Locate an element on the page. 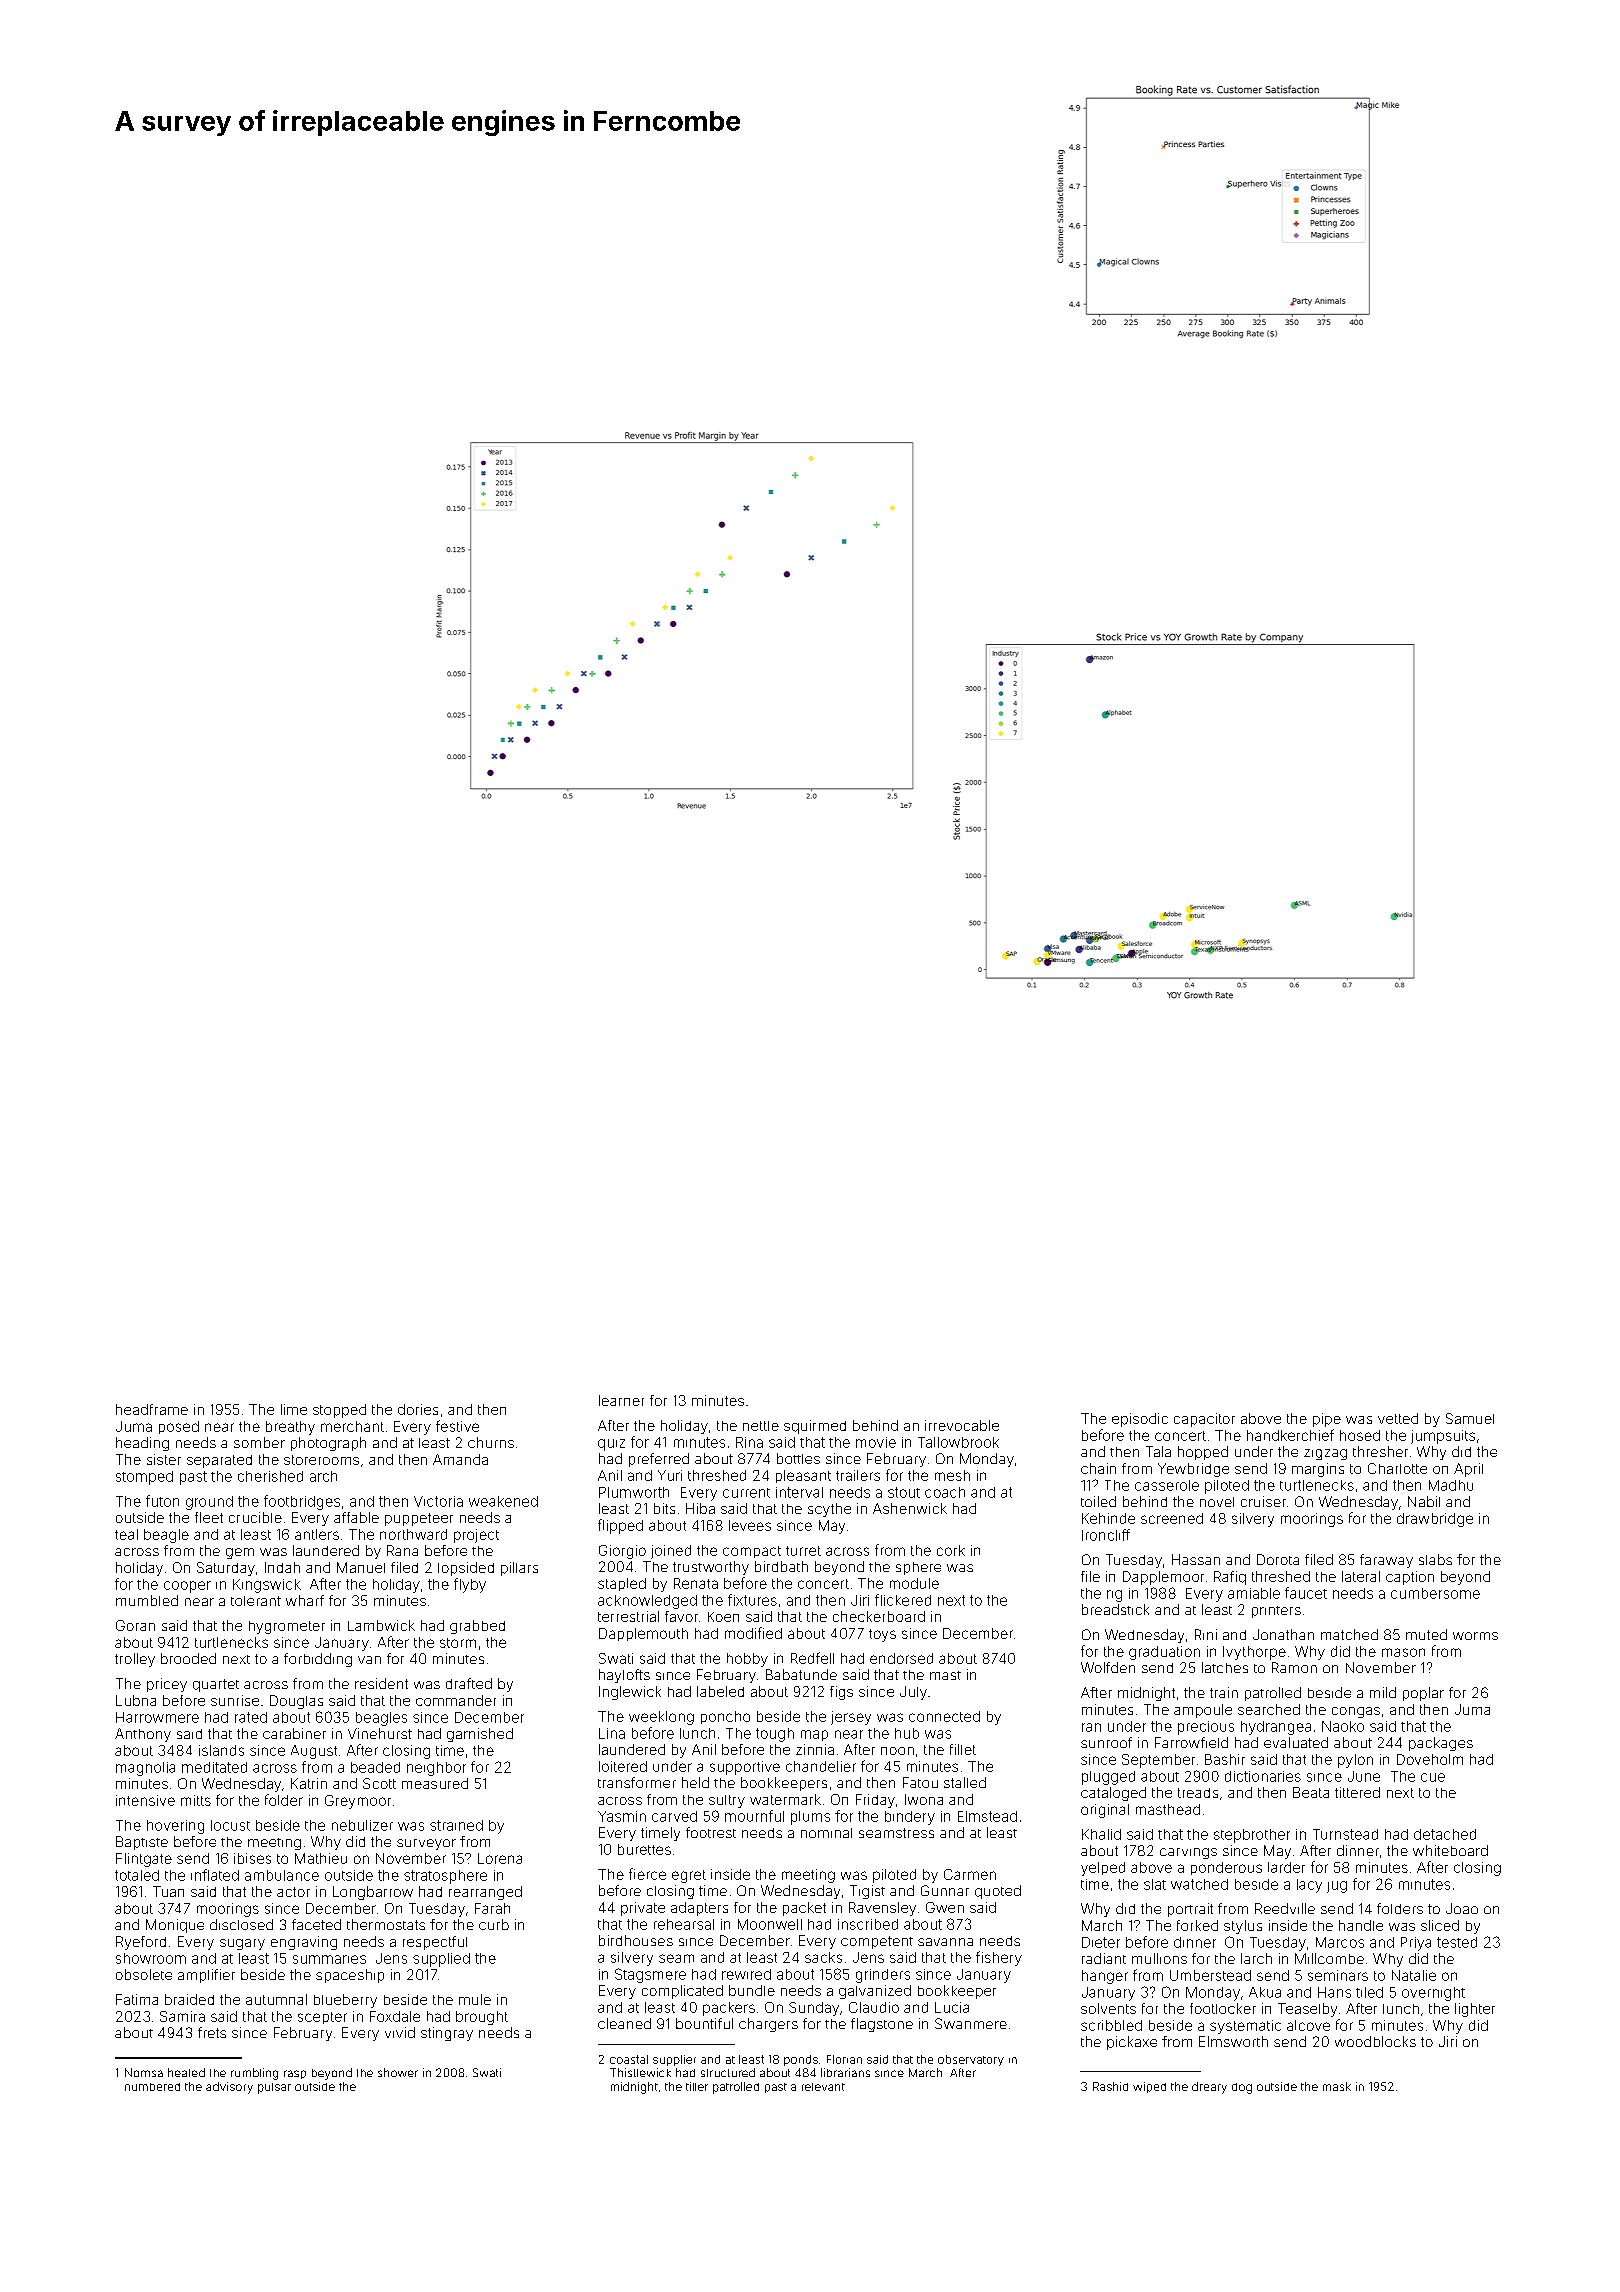  Yuri is located at coordinates (670, 1475).
